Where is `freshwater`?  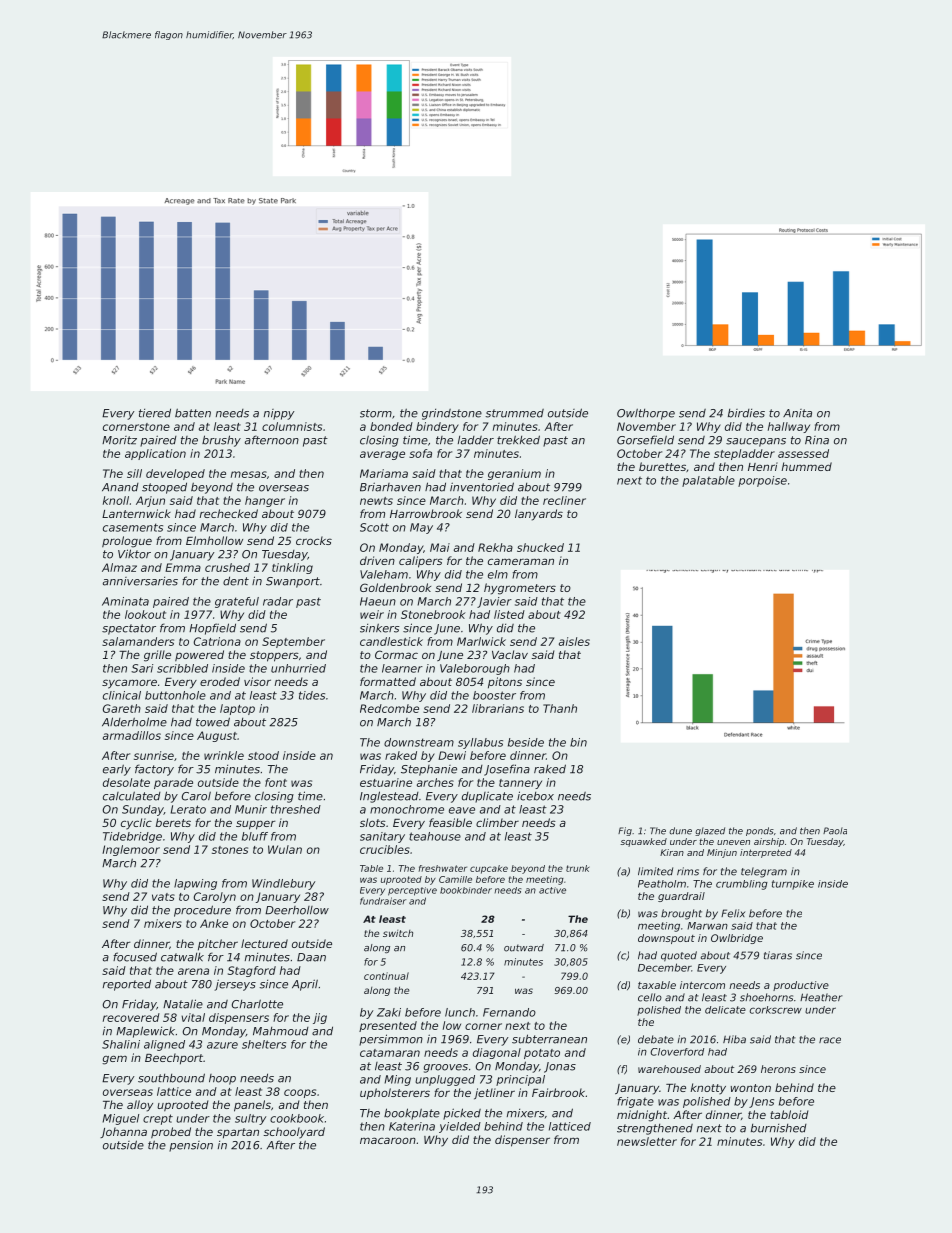 freshwater is located at coordinates (443, 868).
